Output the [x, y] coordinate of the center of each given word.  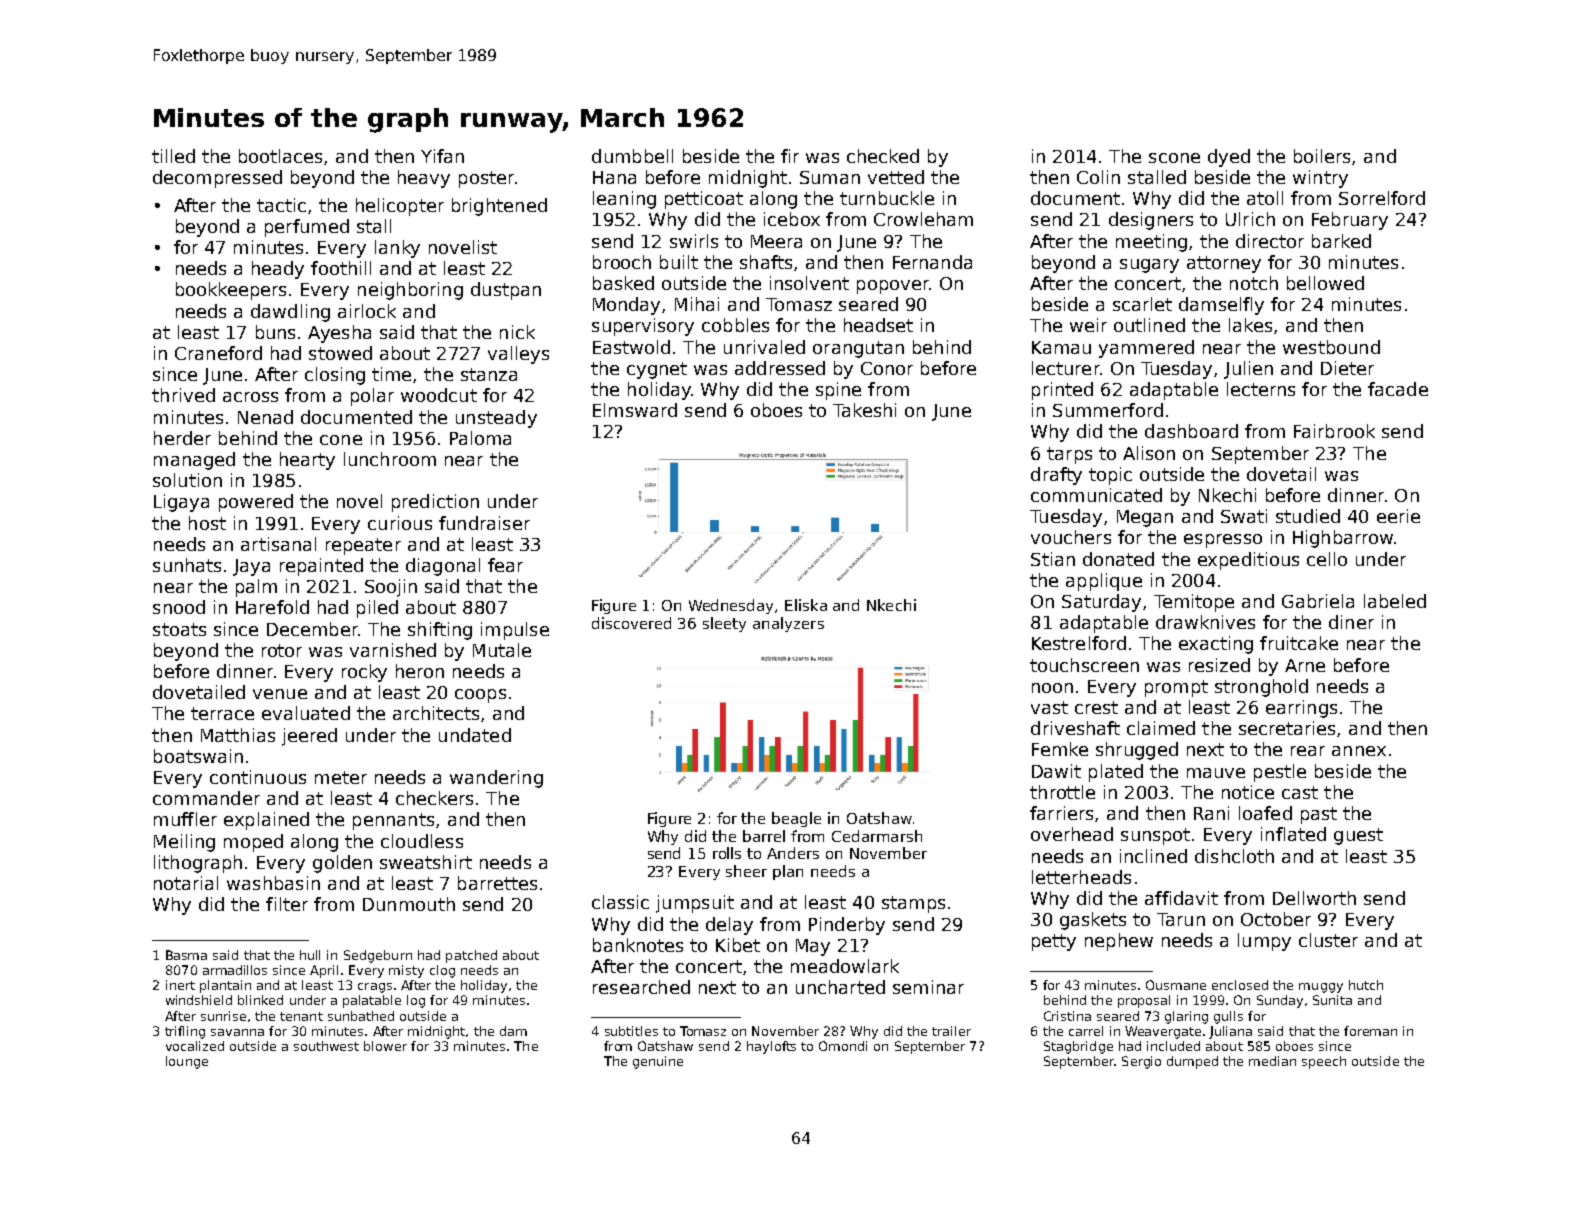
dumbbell [632, 156]
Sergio [1141, 1062]
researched [641, 987]
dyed [1229, 158]
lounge [187, 1062]
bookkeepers [231, 291]
